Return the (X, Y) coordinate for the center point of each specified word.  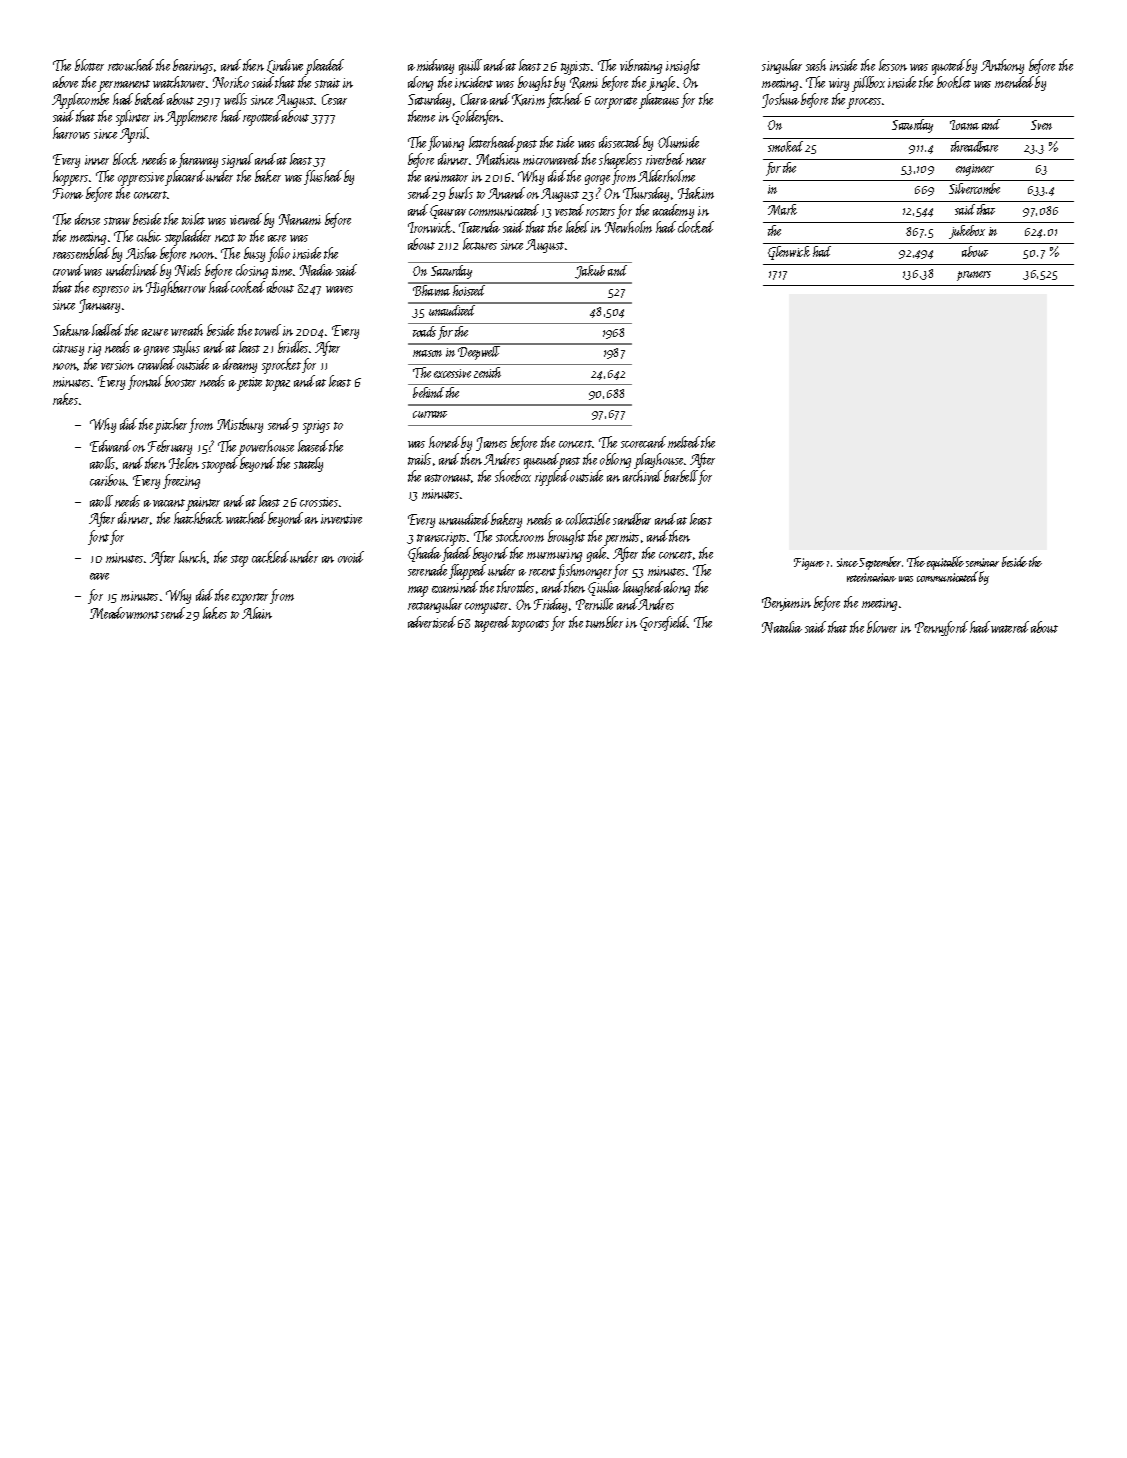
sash (816, 65)
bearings (193, 66)
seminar (982, 562)
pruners (974, 276)
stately (308, 464)
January (99, 306)
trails (419, 459)
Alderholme (666, 176)
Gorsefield (664, 623)
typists (575, 68)
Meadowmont (124, 613)
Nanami (300, 219)
